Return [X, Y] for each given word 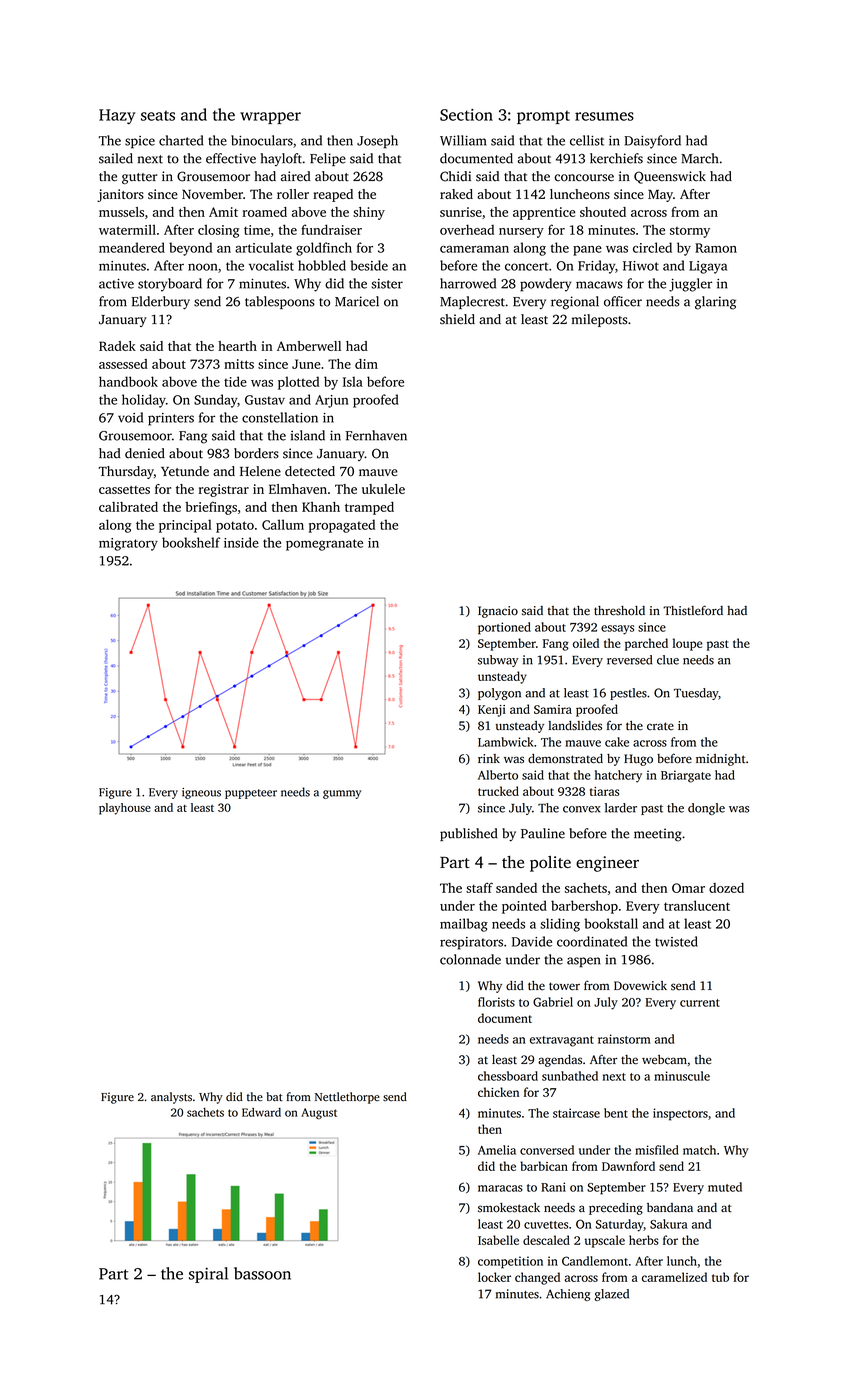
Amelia [497, 1150]
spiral [208, 1275]
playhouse [125, 809]
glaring [715, 303]
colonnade [470, 959]
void [130, 417]
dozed [726, 888]
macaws [599, 285]
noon [202, 267]
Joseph [377, 142]
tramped [369, 508]
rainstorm [624, 1039]
